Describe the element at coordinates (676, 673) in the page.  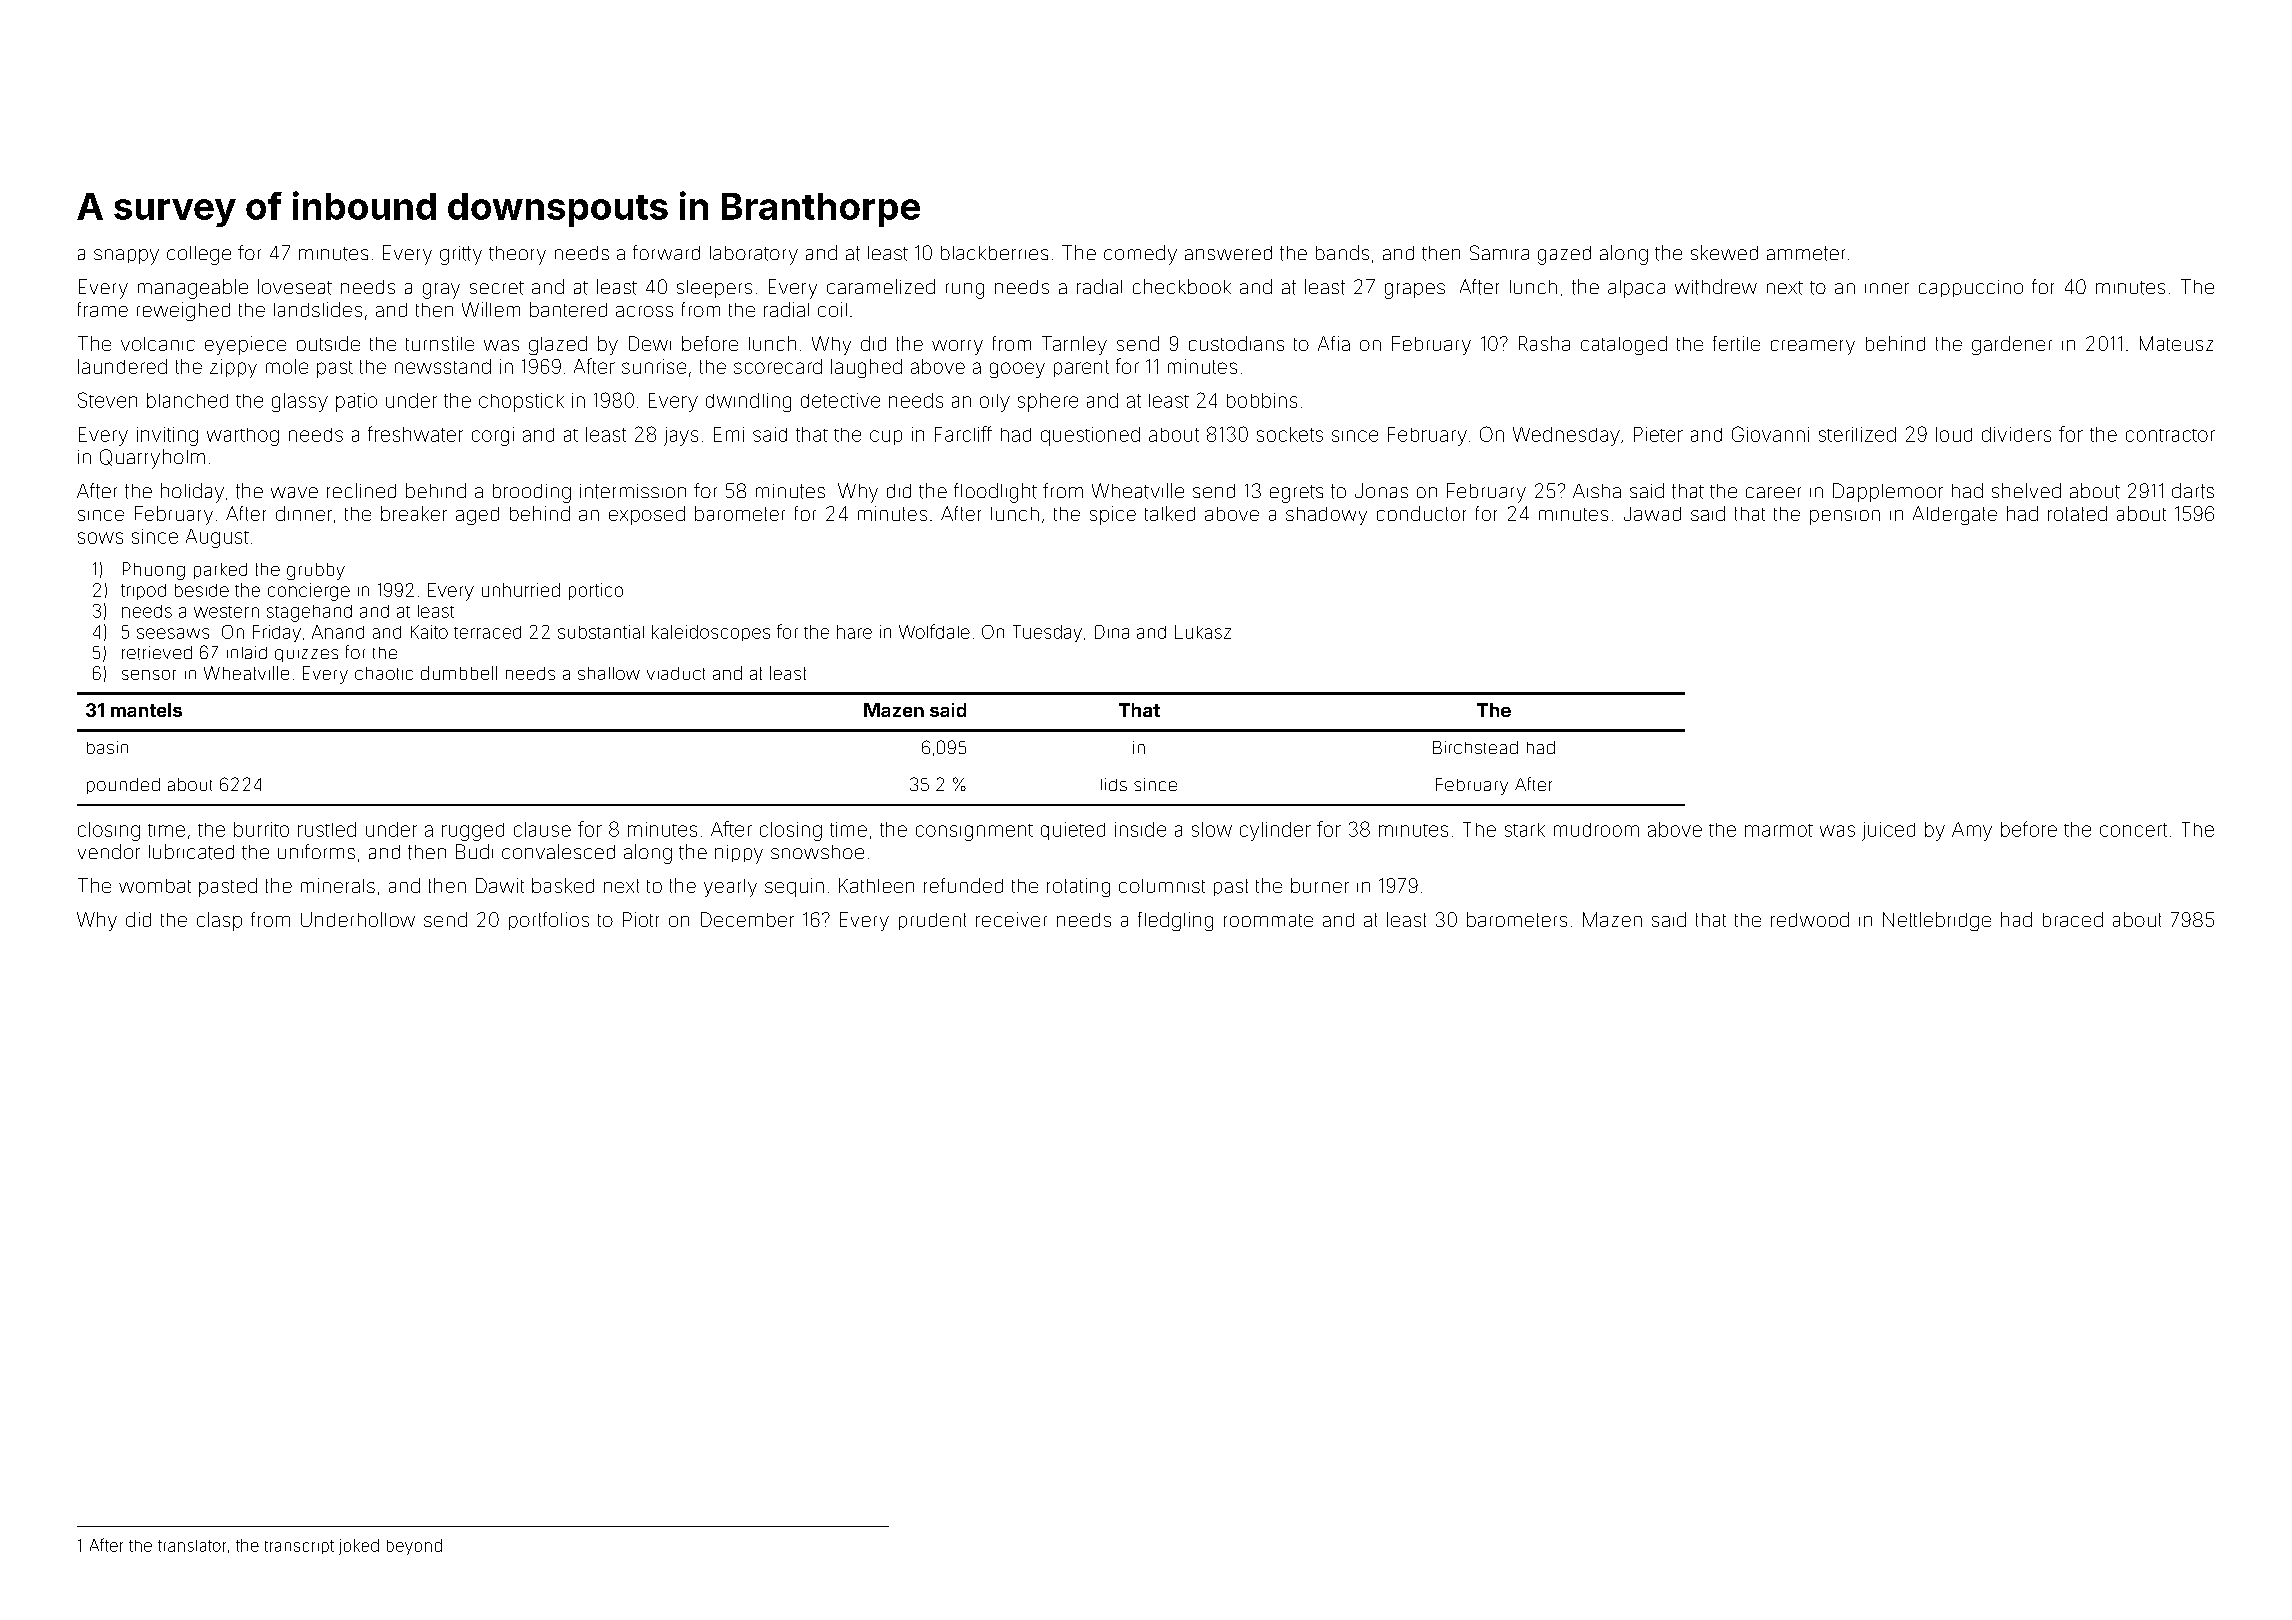
I see `viaduct` at that location.
